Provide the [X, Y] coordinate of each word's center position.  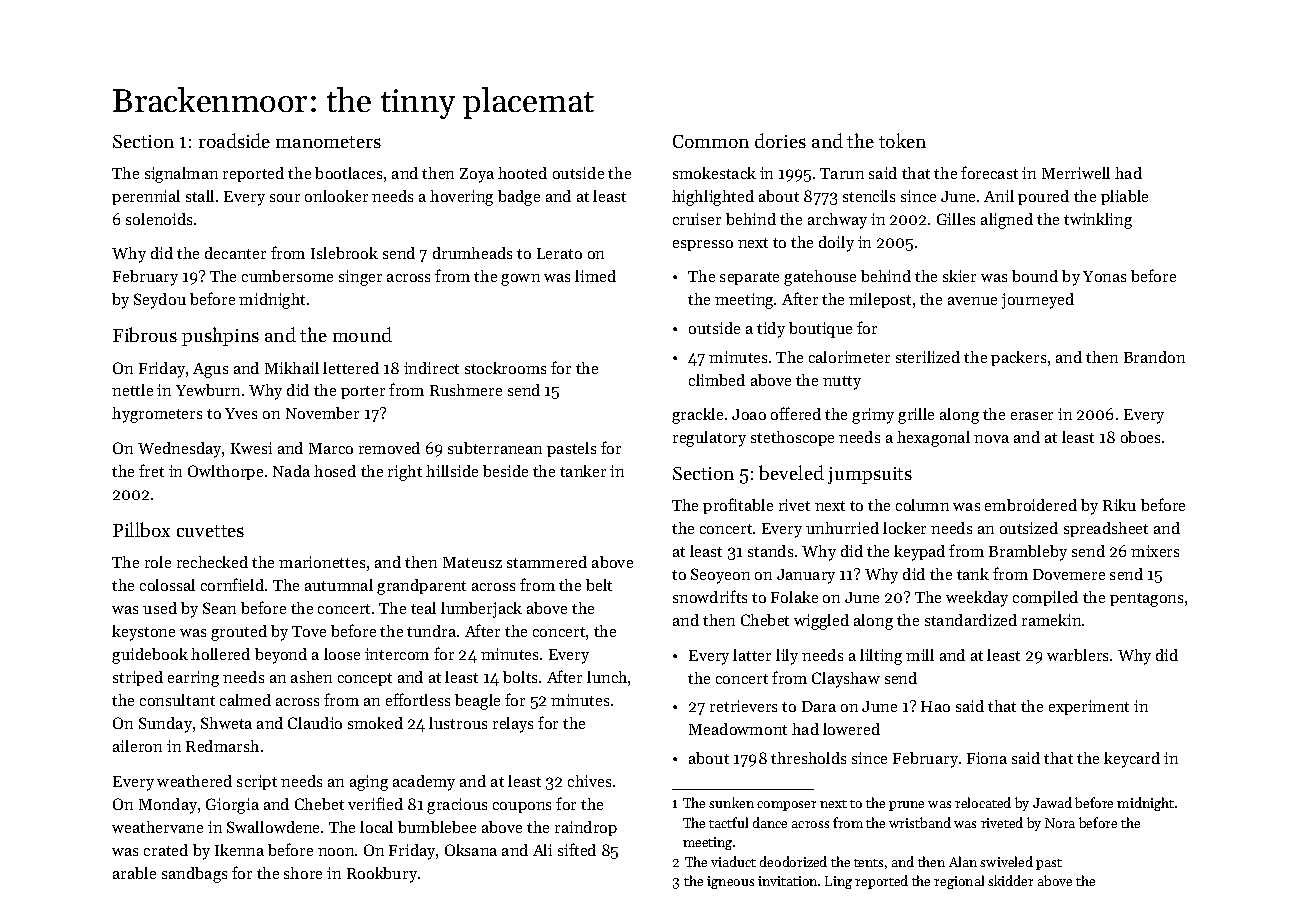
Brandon [1154, 357]
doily [836, 244]
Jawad [1052, 802]
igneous [730, 882]
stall [200, 196]
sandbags [194, 875]
